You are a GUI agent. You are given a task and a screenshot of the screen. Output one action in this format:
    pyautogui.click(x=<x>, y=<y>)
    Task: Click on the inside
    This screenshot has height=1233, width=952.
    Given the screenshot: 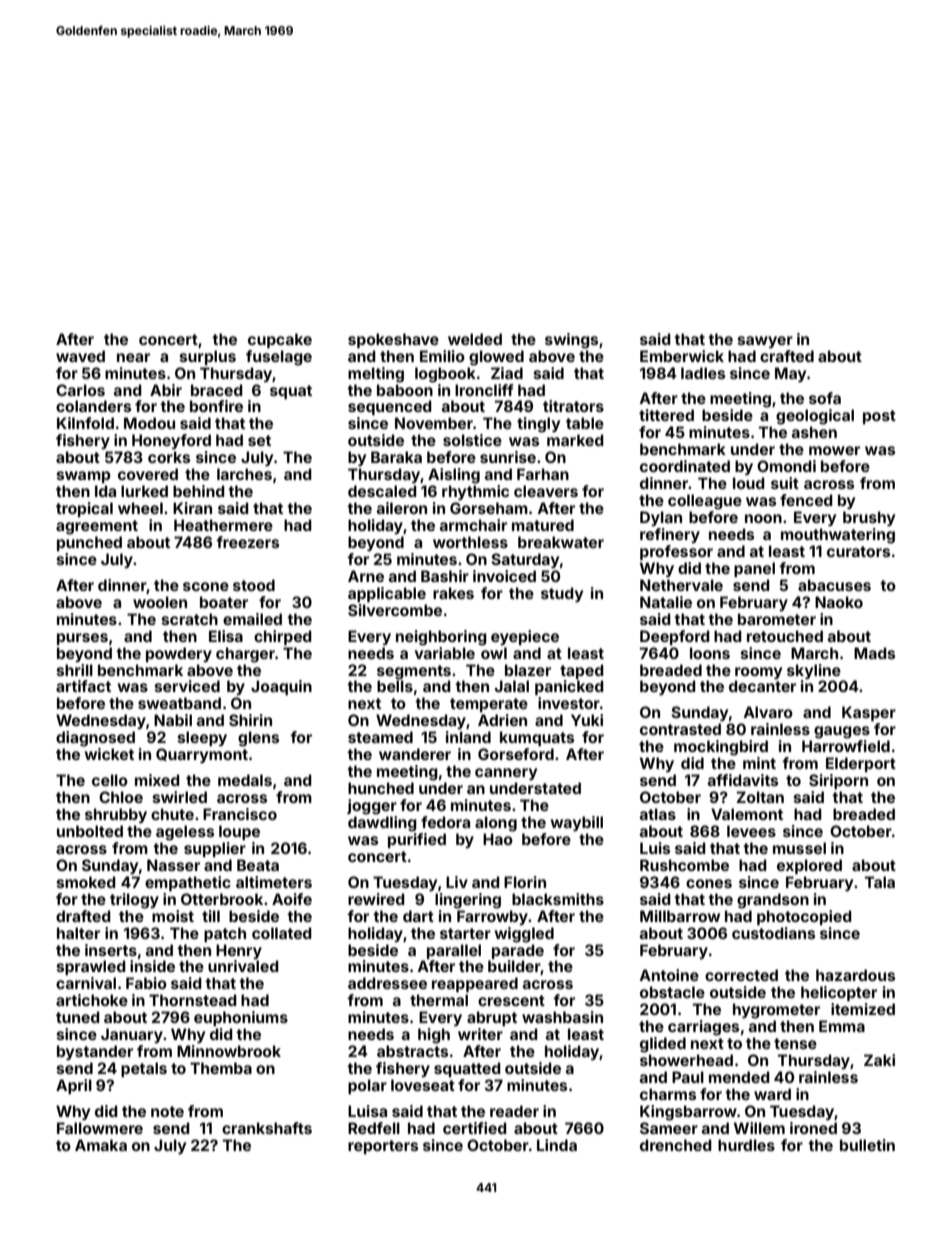 What is the action you would take?
    pyautogui.click(x=152, y=966)
